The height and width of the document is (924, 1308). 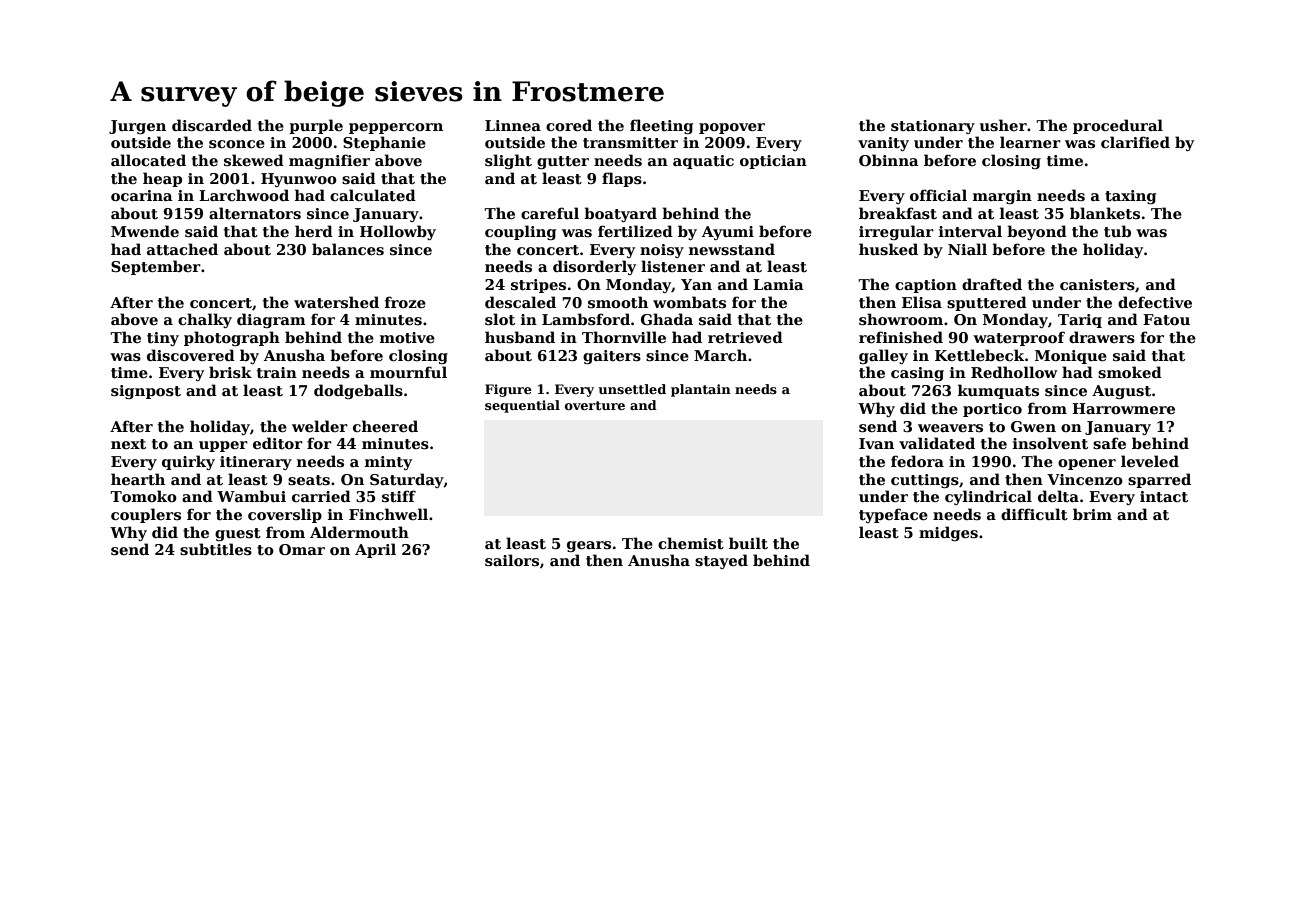 What do you see at coordinates (1092, 514) in the document?
I see `brim` at bounding box center [1092, 514].
